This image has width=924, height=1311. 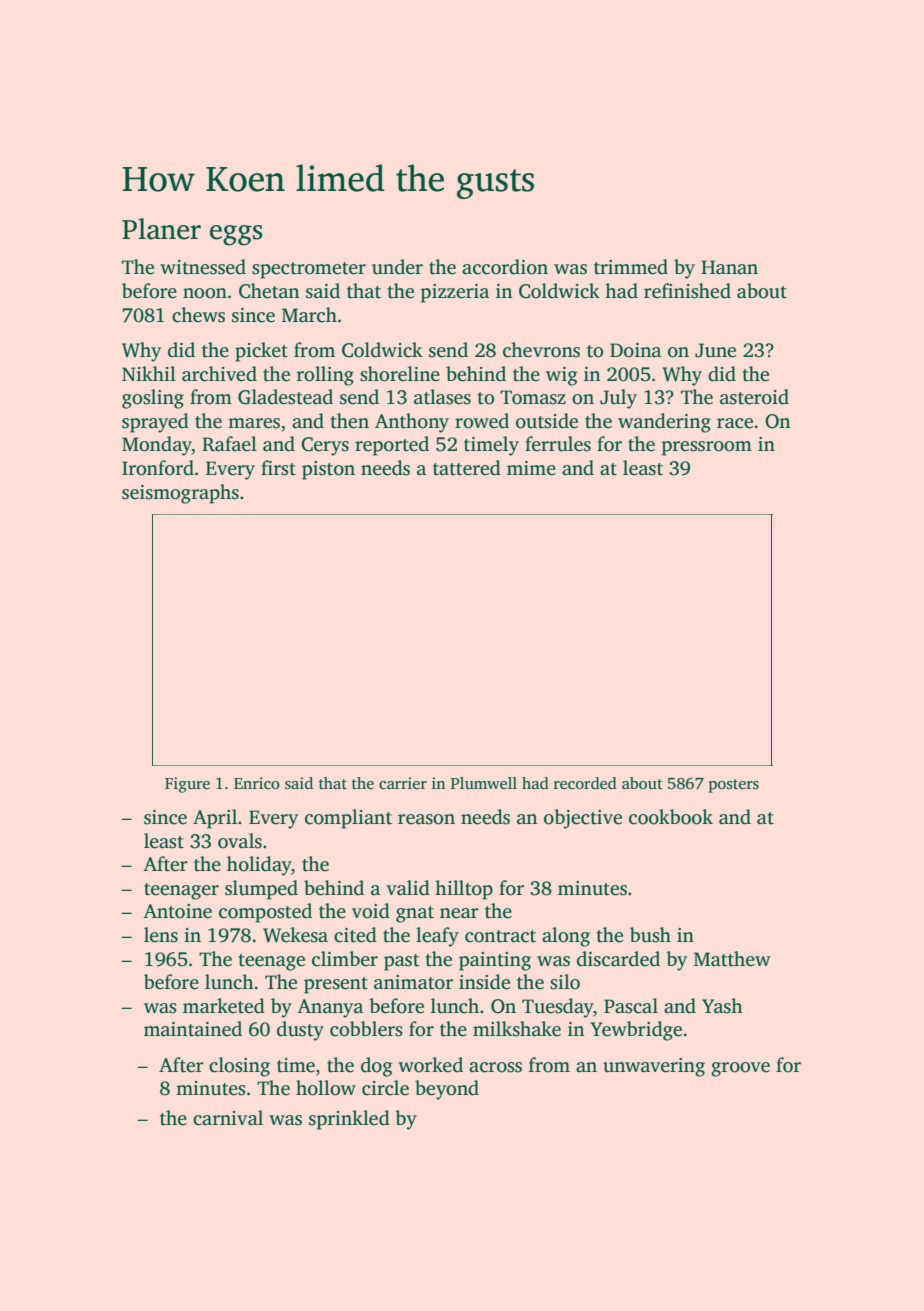 What do you see at coordinates (729, 267) in the image?
I see `Hanan` at bounding box center [729, 267].
